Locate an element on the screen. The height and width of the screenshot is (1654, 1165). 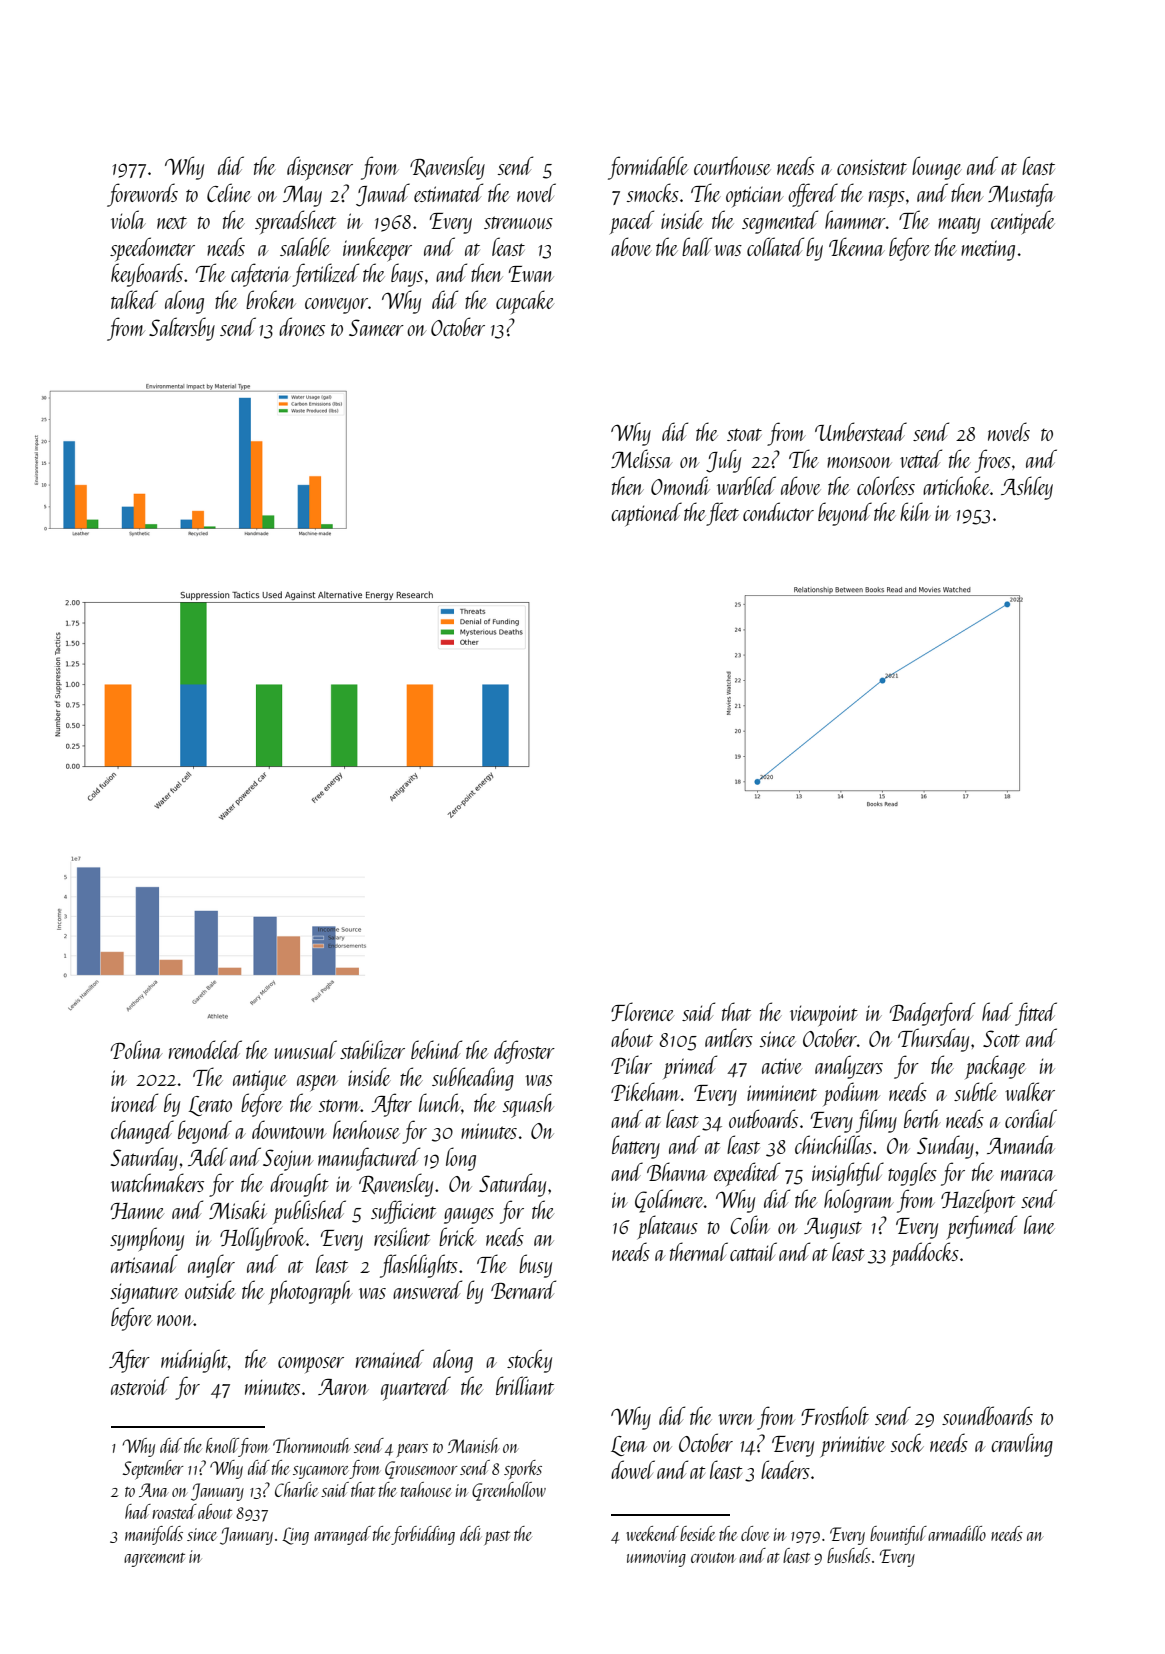
squash is located at coordinates (528, 1105).
